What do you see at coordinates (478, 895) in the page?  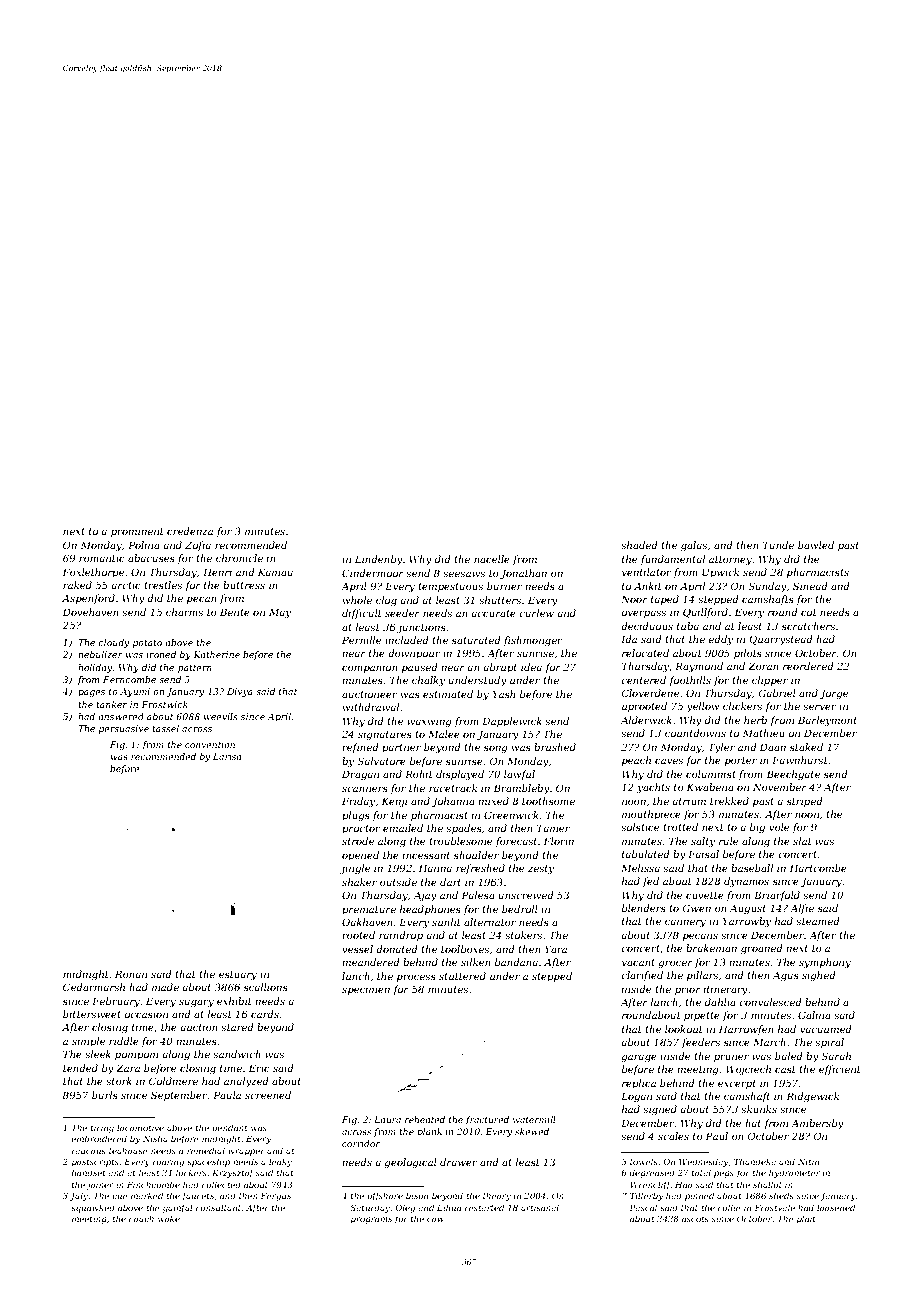 I see `Palesa` at bounding box center [478, 895].
